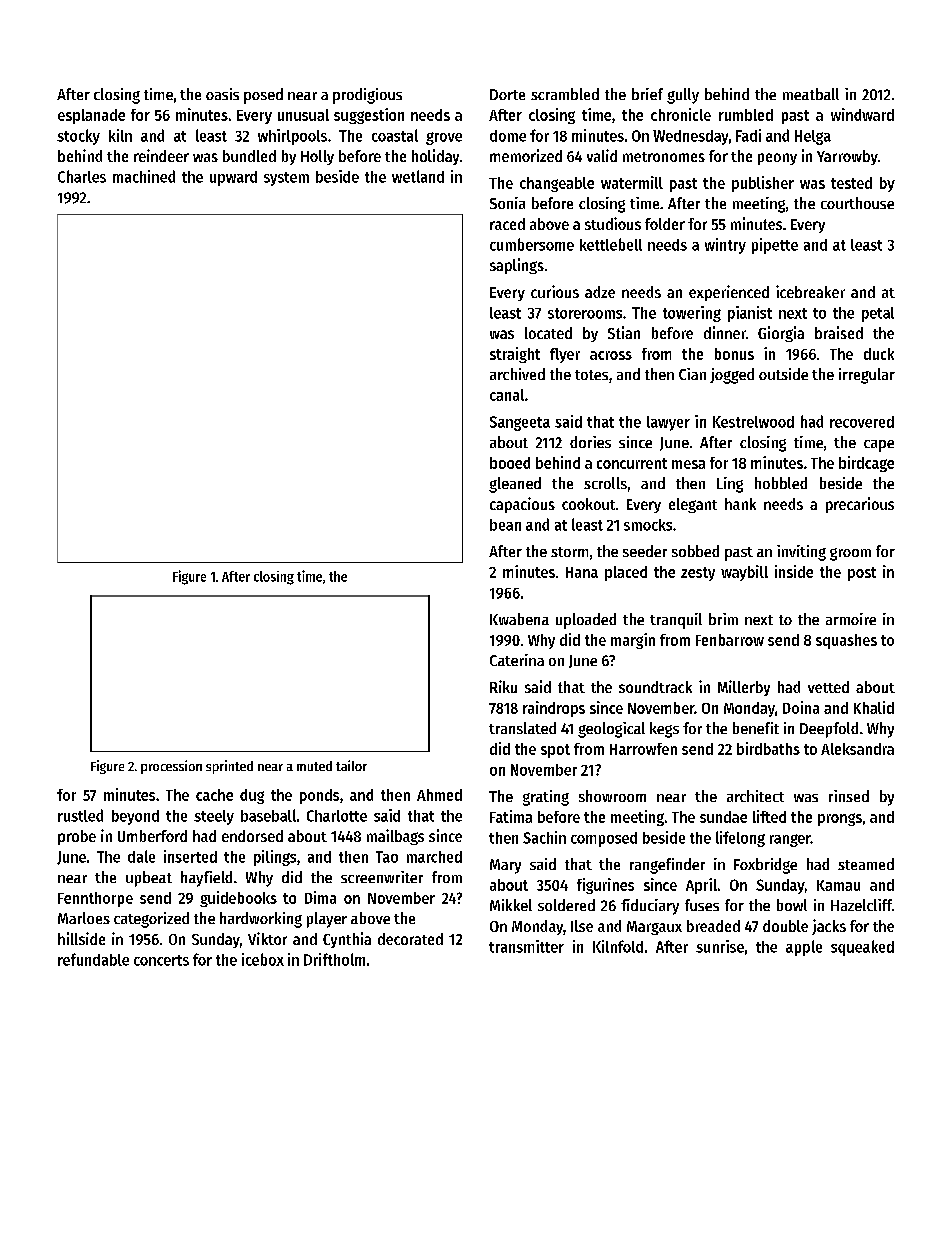 The image size is (952, 1233). What do you see at coordinates (591, 375) in the document?
I see `totes` at bounding box center [591, 375].
